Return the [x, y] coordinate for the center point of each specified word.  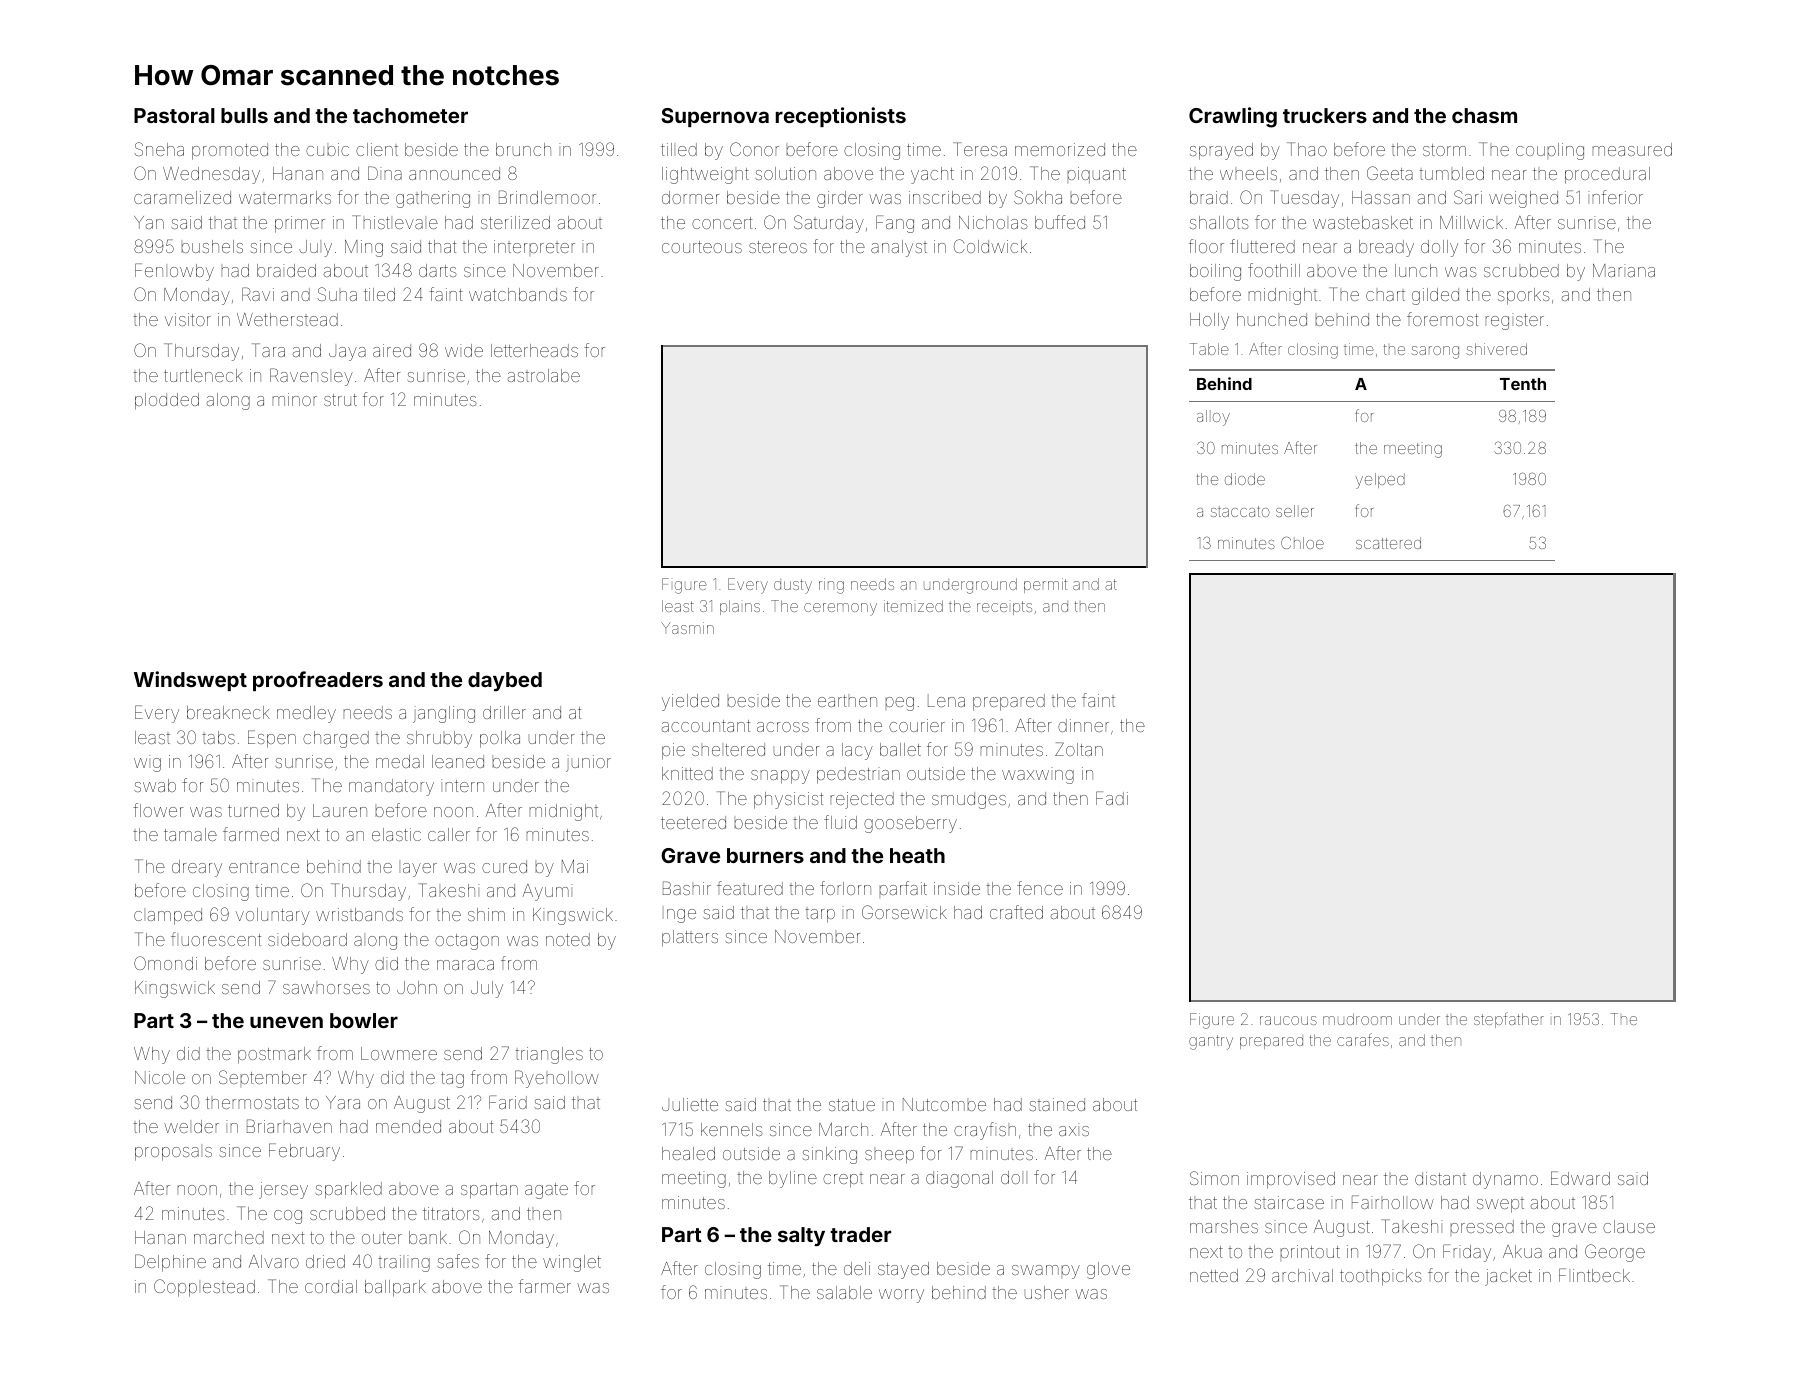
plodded [167, 401]
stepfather [1509, 1020]
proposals [173, 1154]
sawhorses [326, 989]
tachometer [410, 115]
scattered [1388, 543]
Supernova [715, 117]
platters [690, 938]
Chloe [1302, 542]
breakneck [228, 712]
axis [1074, 1129]
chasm [1484, 115]
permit [1045, 585]
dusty [793, 586]
